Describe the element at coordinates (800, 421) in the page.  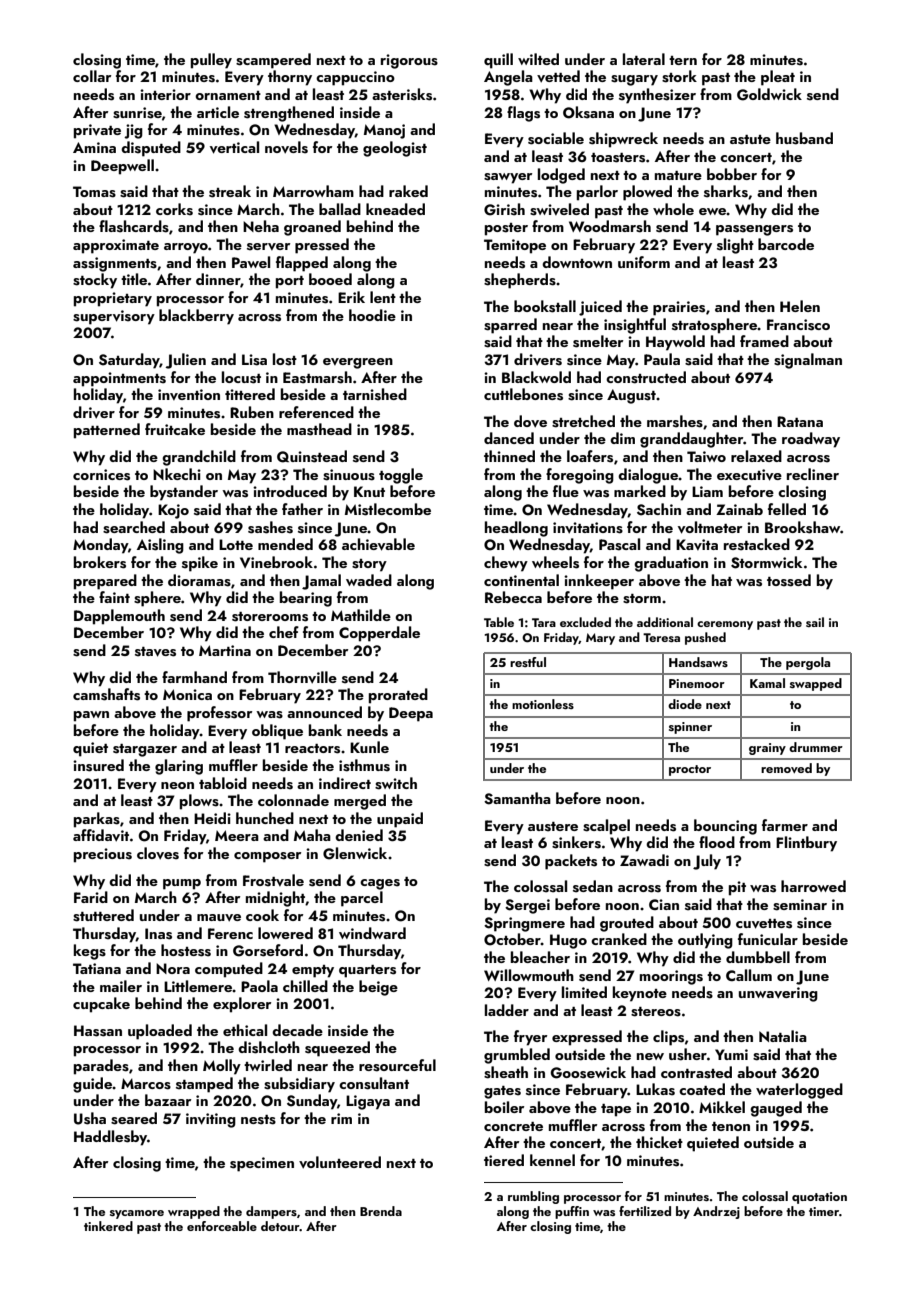
I see `Ratana` at that location.
